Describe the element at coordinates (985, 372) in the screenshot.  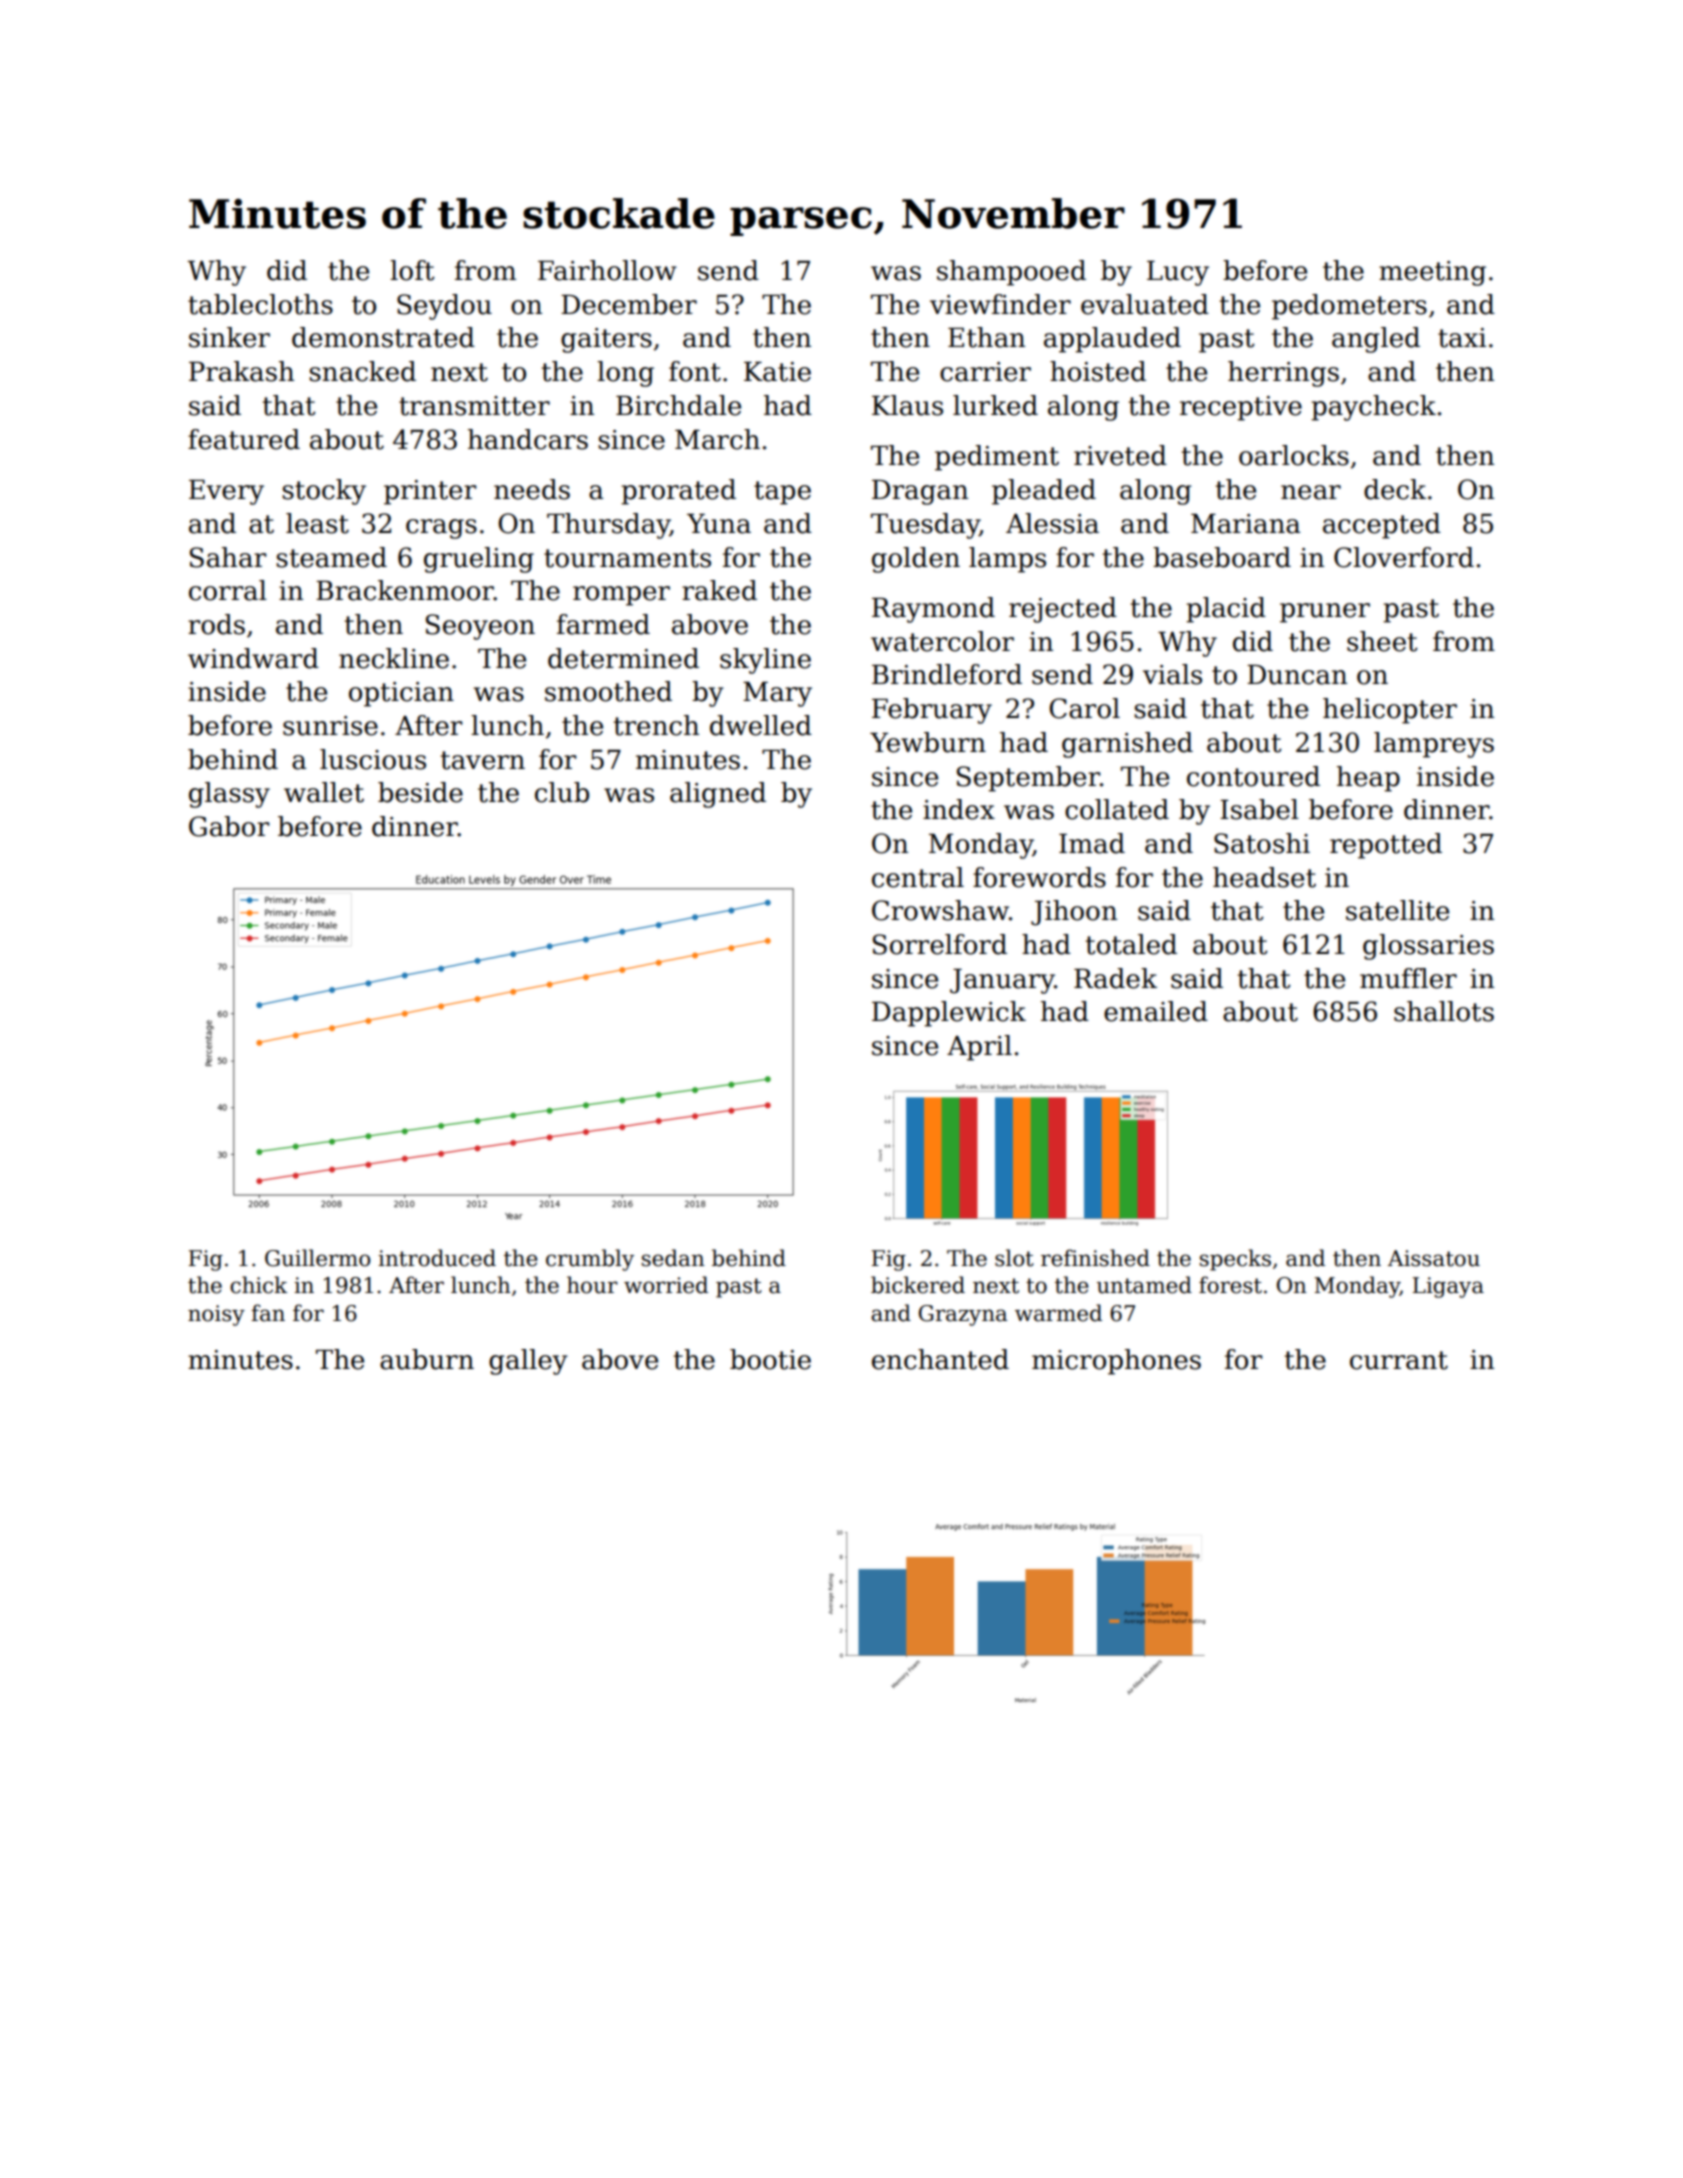
I see `carrier` at that location.
